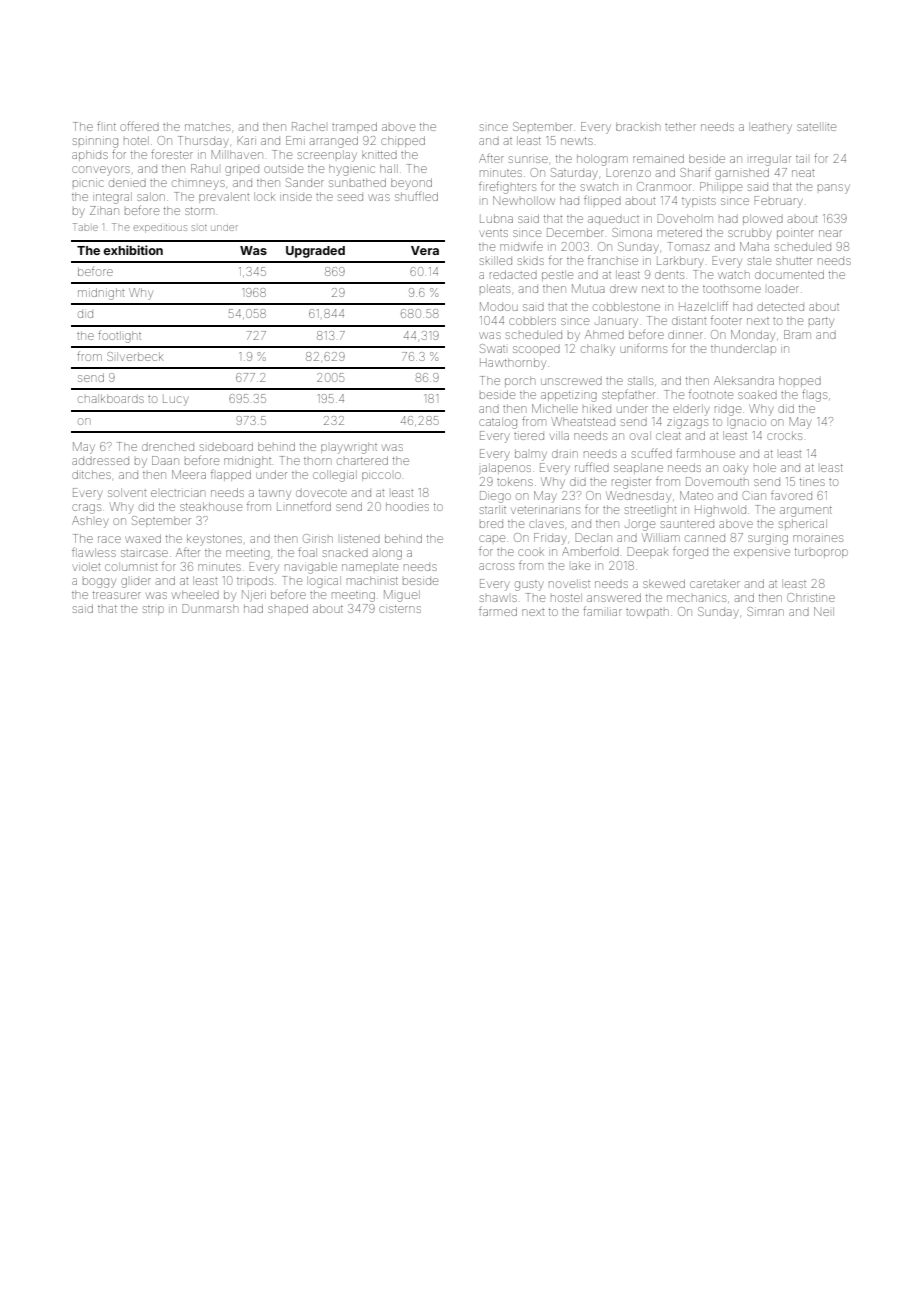  What do you see at coordinates (99, 583) in the screenshot?
I see `boggy` at bounding box center [99, 583].
